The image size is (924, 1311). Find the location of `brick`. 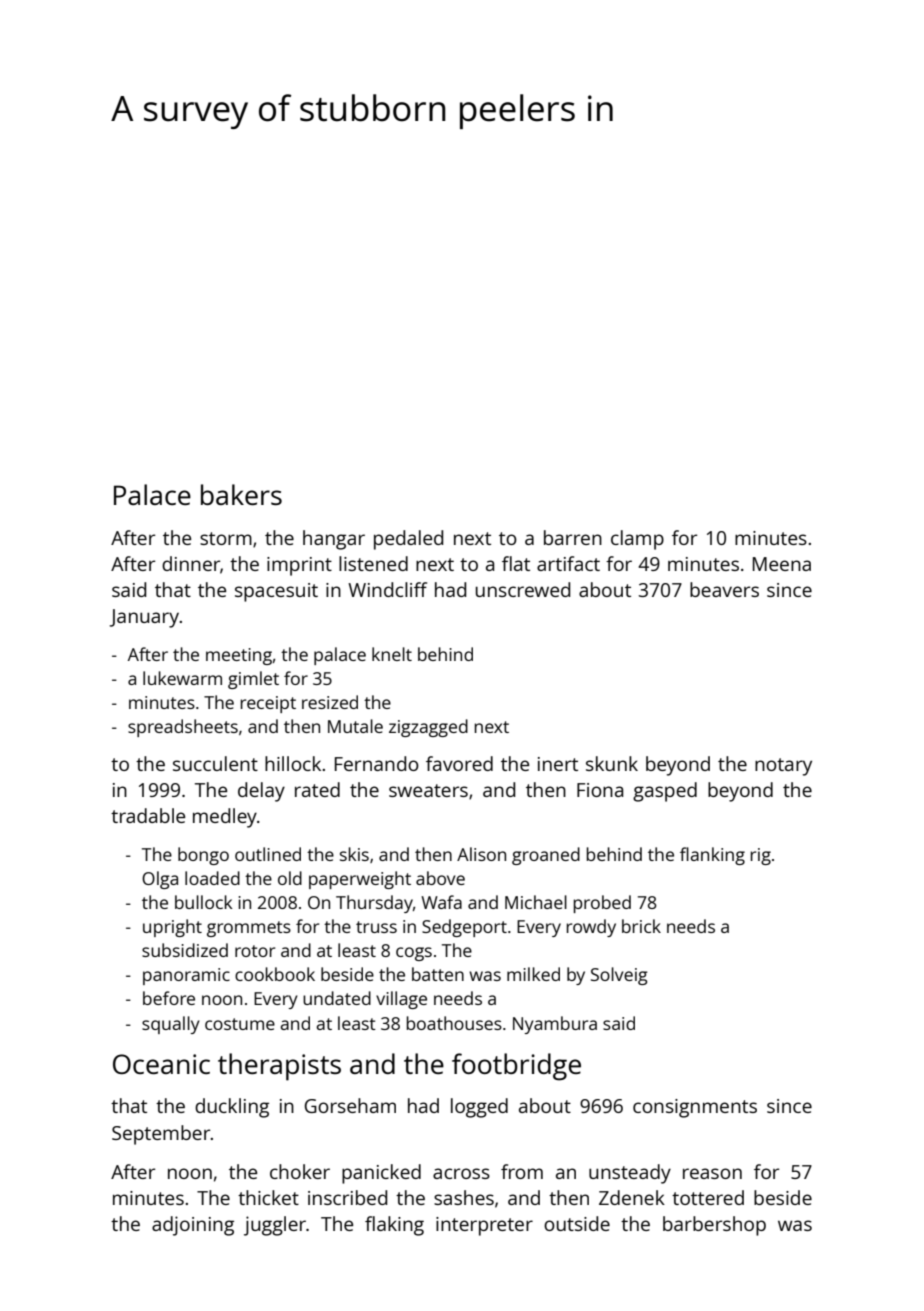

brick is located at coordinates (641, 926).
